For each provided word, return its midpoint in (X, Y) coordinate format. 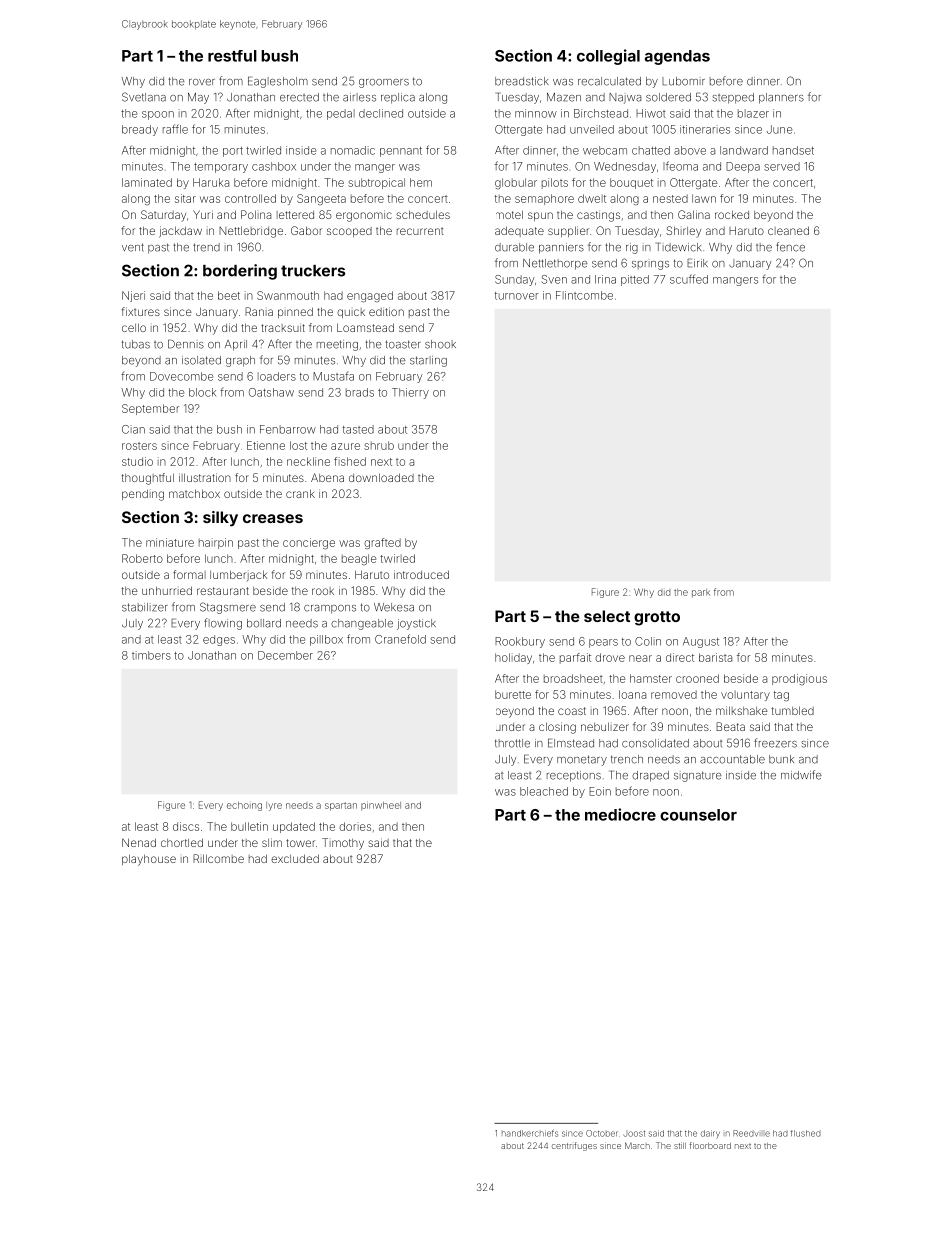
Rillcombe (218, 858)
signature (698, 776)
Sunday (514, 280)
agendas (677, 57)
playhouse (149, 860)
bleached (544, 791)
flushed (806, 1133)
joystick (416, 624)
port (233, 152)
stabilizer (145, 607)
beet (229, 295)
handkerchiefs (530, 1133)
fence (790, 247)
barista (715, 657)
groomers (384, 83)
